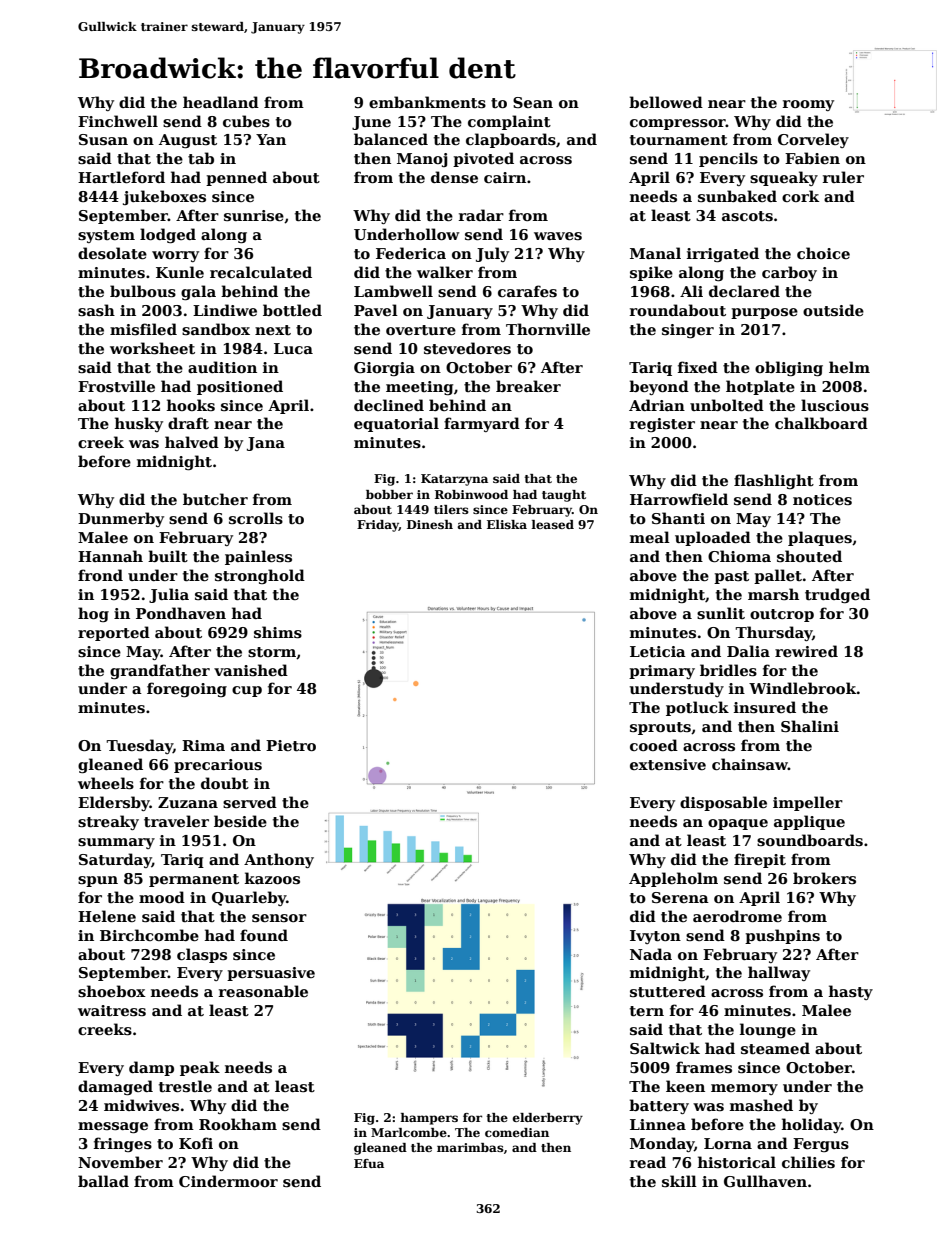 The width and height of the screenshot is (952, 1233). Describe the element at coordinates (552, 524) in the screenshot. I see `leased` at that location.
